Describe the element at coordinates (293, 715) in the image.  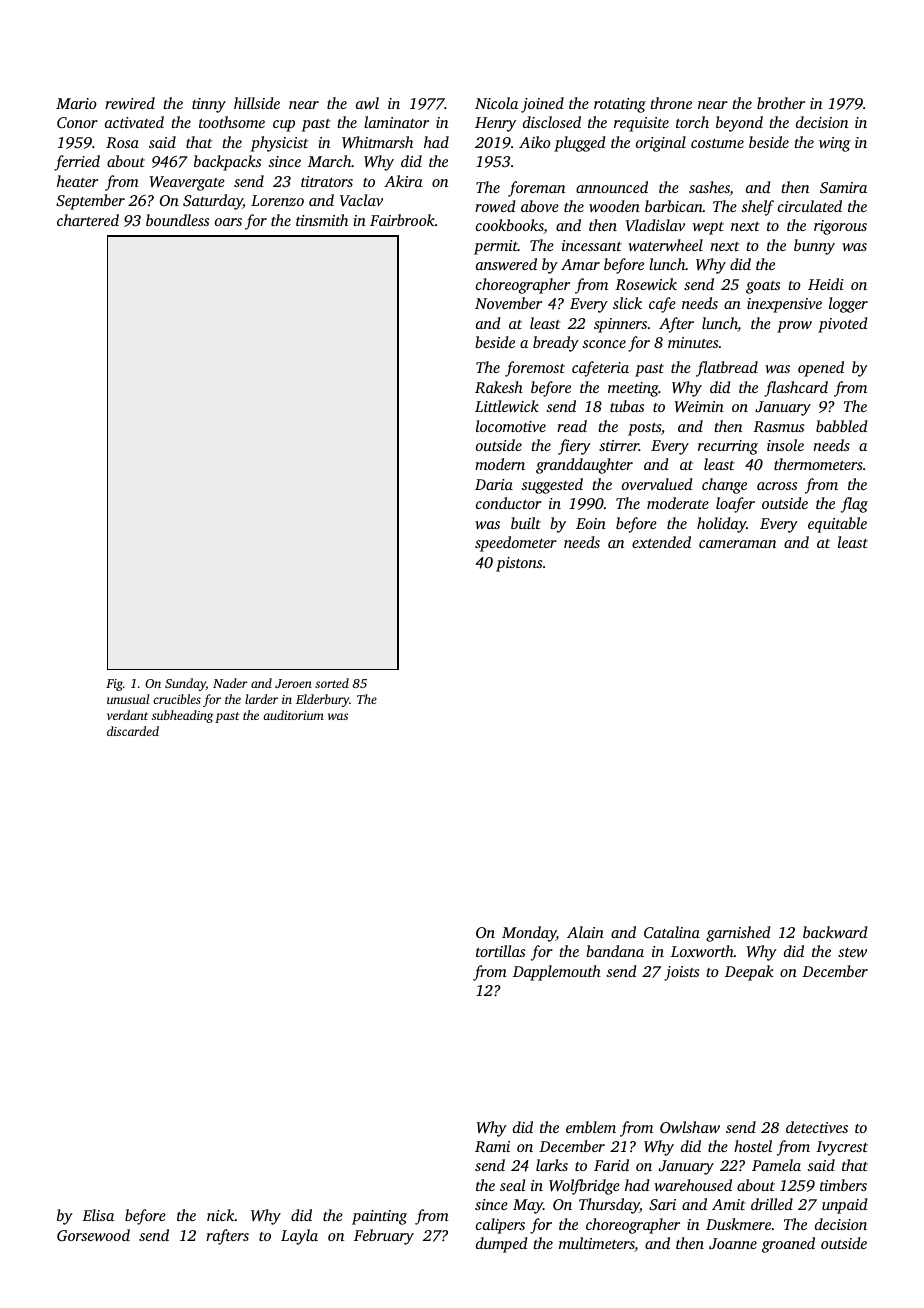
I see `auditorium` at that location.
